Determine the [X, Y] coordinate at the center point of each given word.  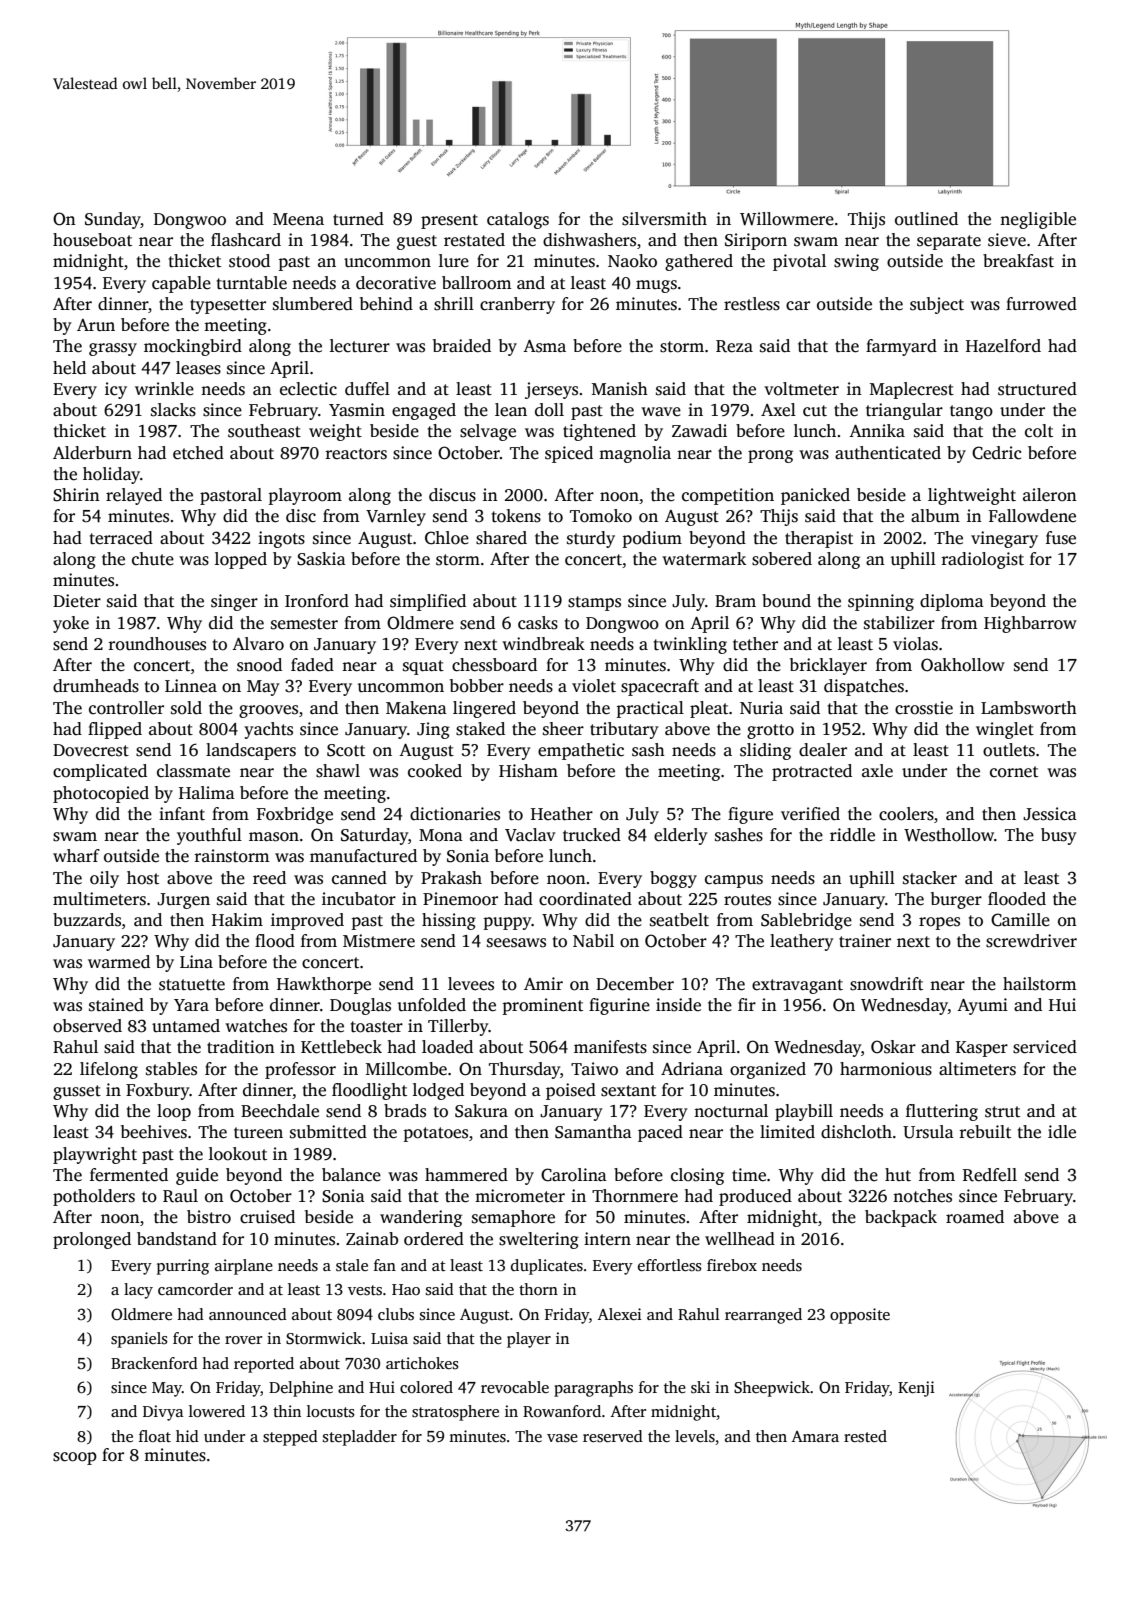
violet [594, 686]
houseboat [92, 240]
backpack [901, 1218]
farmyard [901, 347]
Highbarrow [1030, 624]
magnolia [635, 454]
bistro [209, 1217]
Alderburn [92, 453]
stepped [290, 1438]
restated [474, 240]
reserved [613, 1436]
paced [660, 1133]
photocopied [101, 794]
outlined [926, 219]
